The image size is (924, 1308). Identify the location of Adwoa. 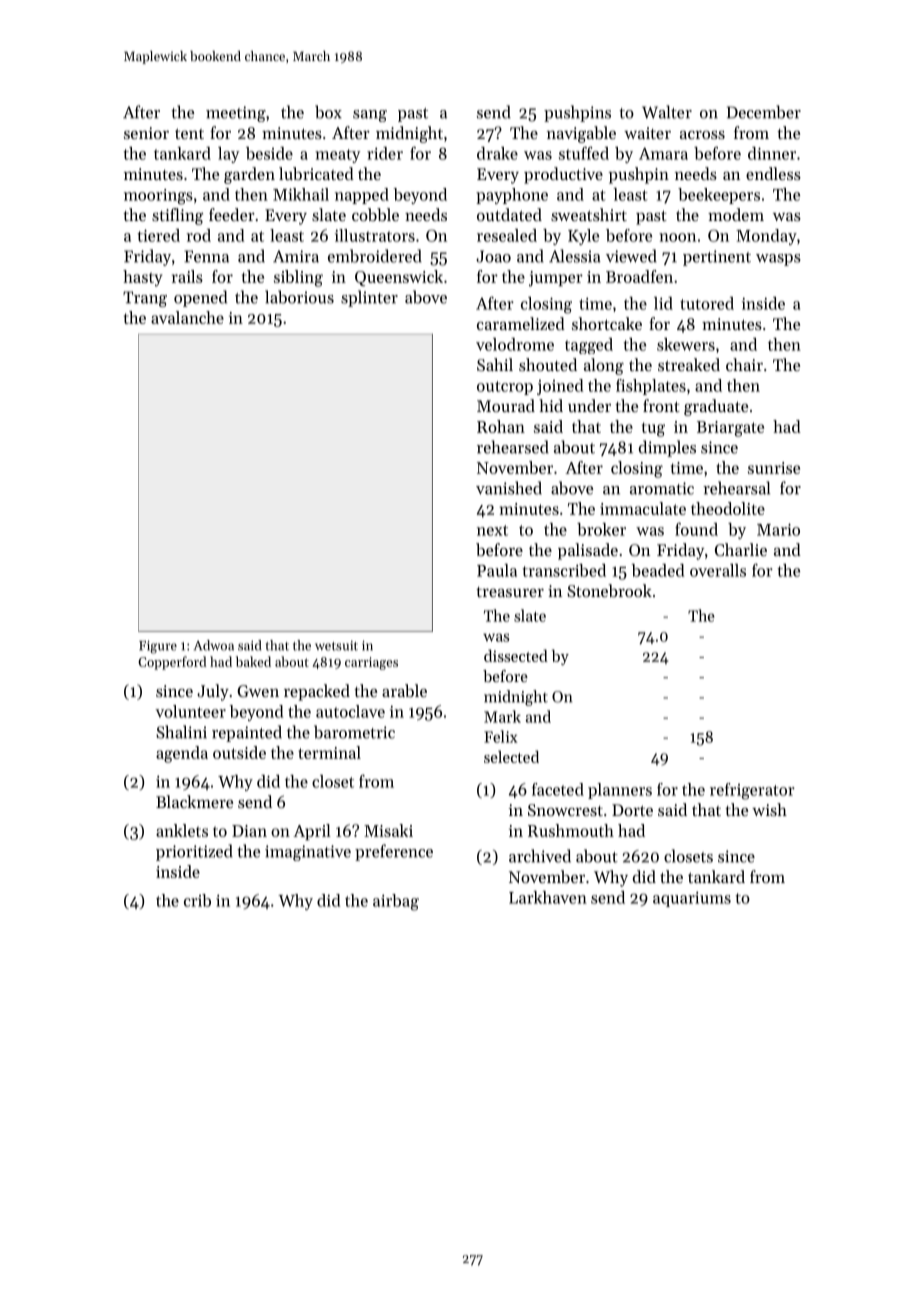
(214, 645).
